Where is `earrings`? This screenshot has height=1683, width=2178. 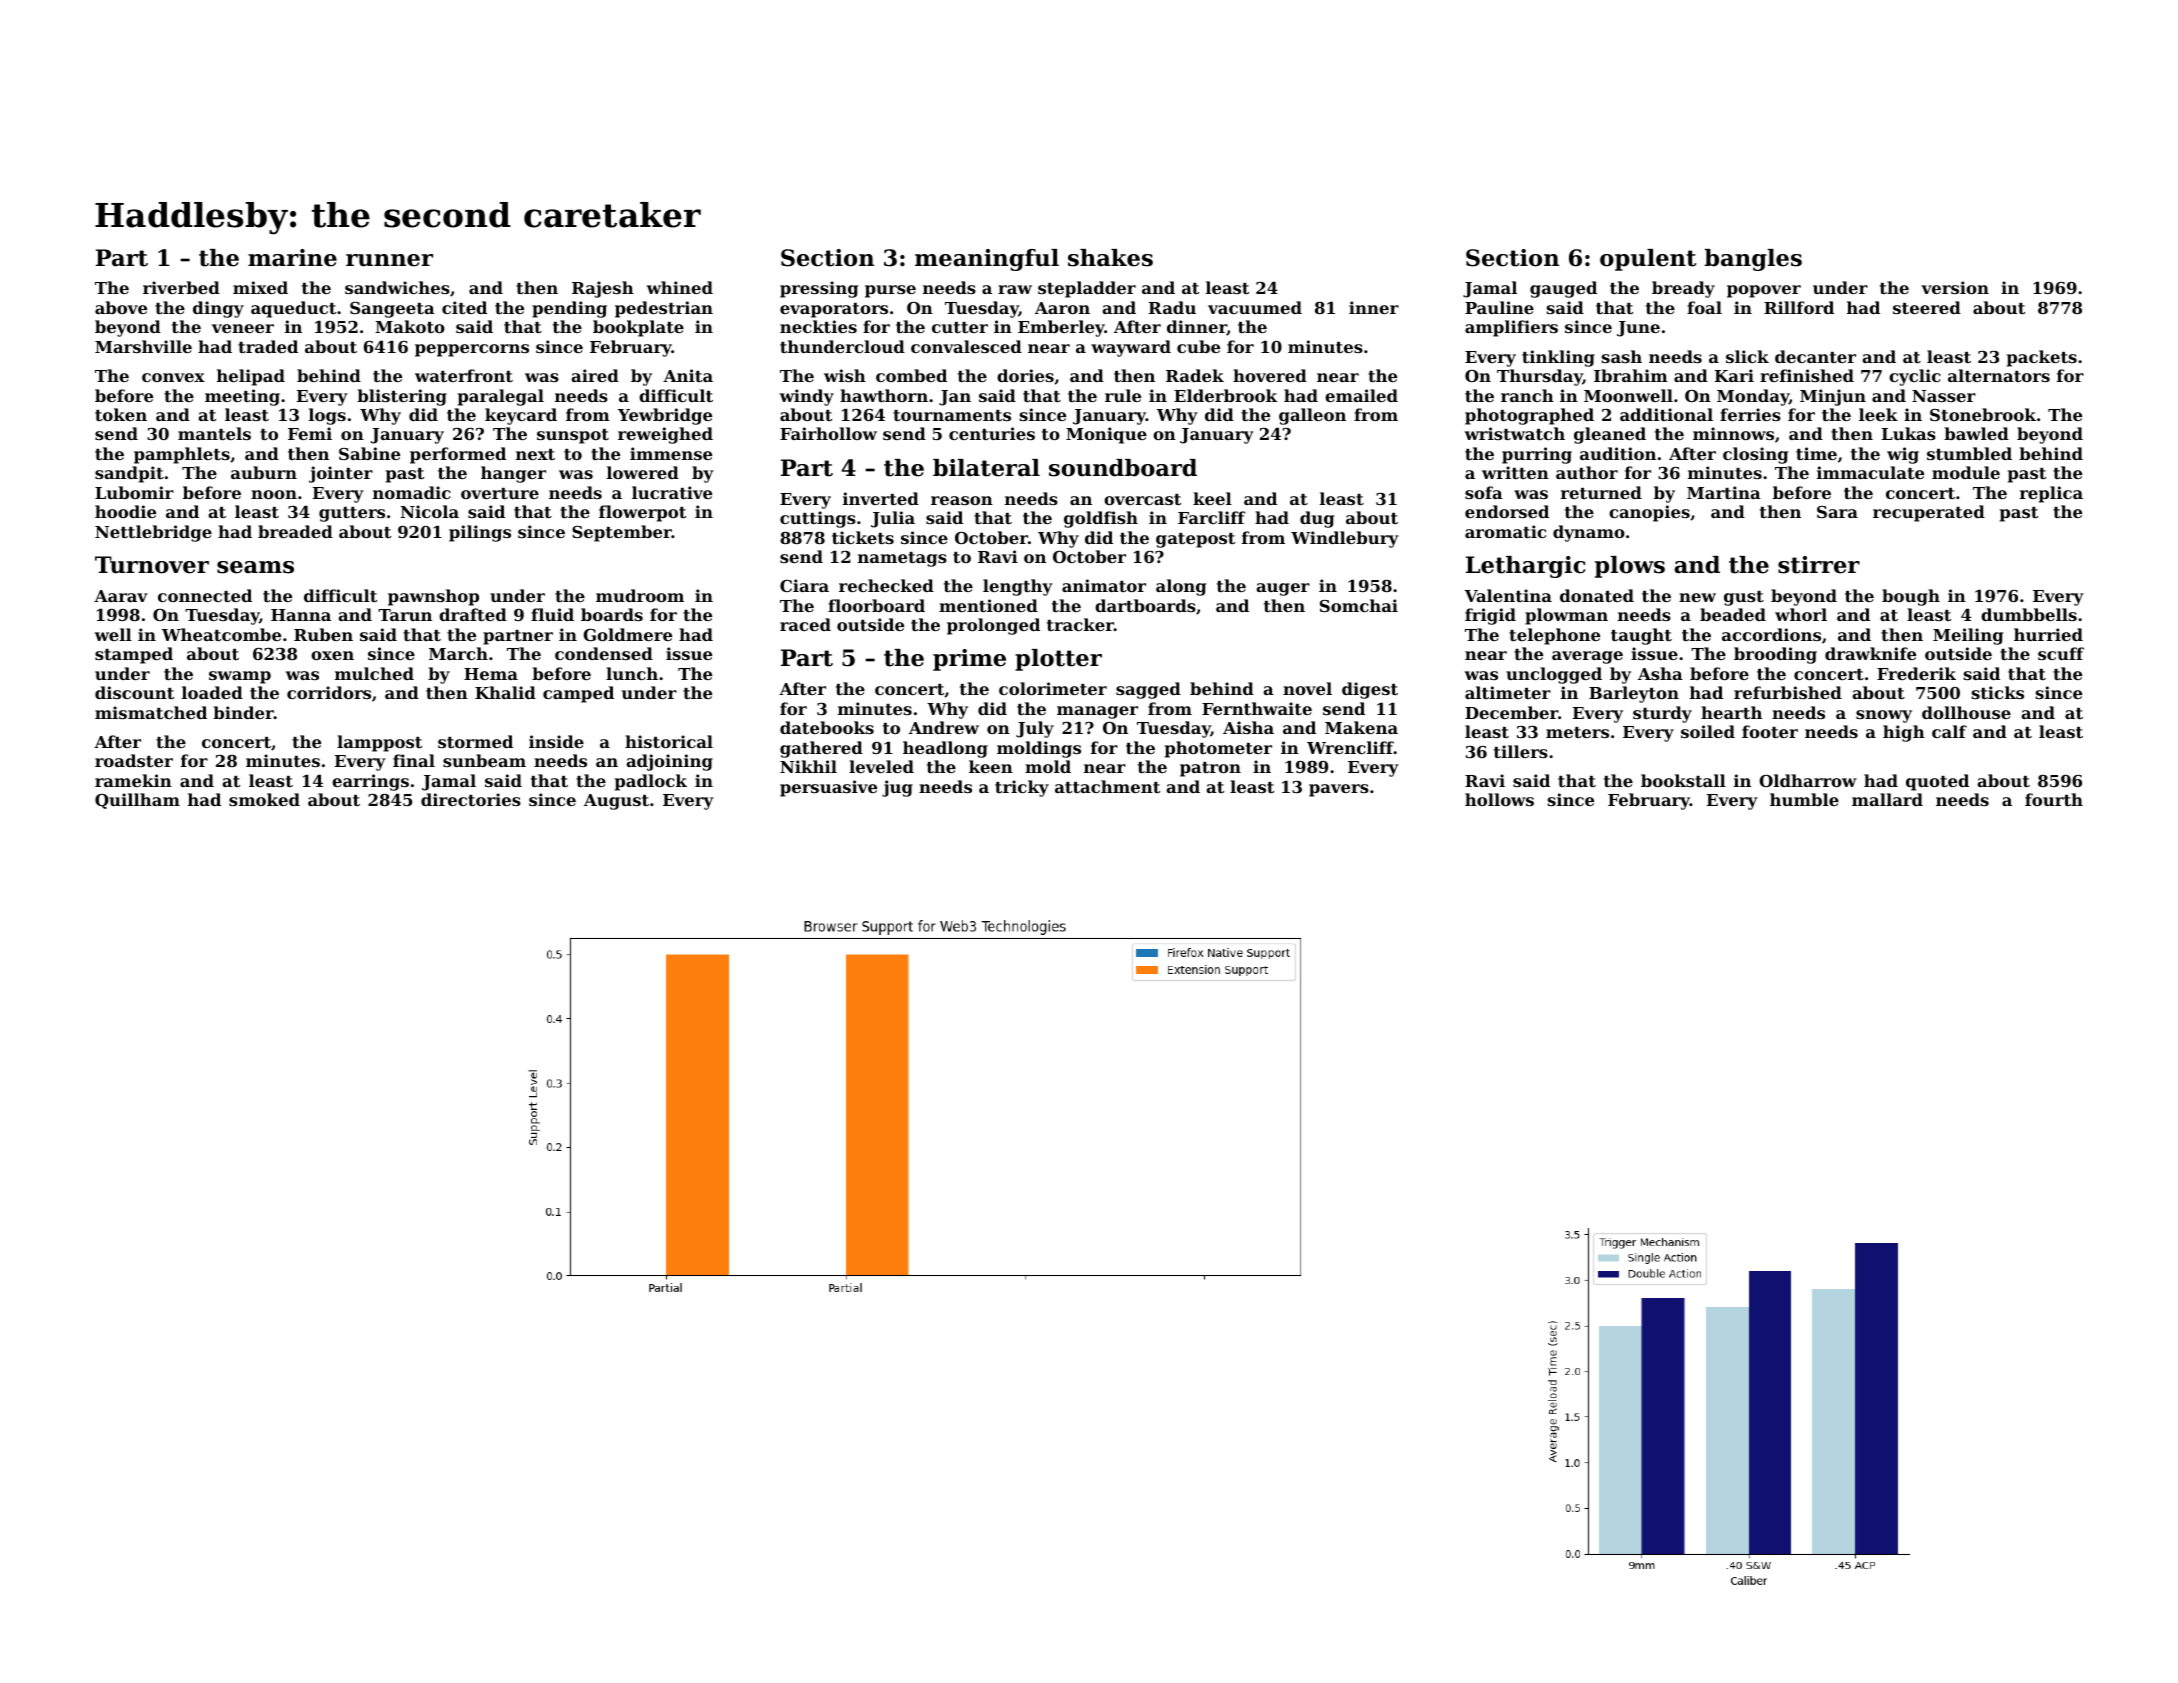
earrings is located at coordinates (370, 782).
